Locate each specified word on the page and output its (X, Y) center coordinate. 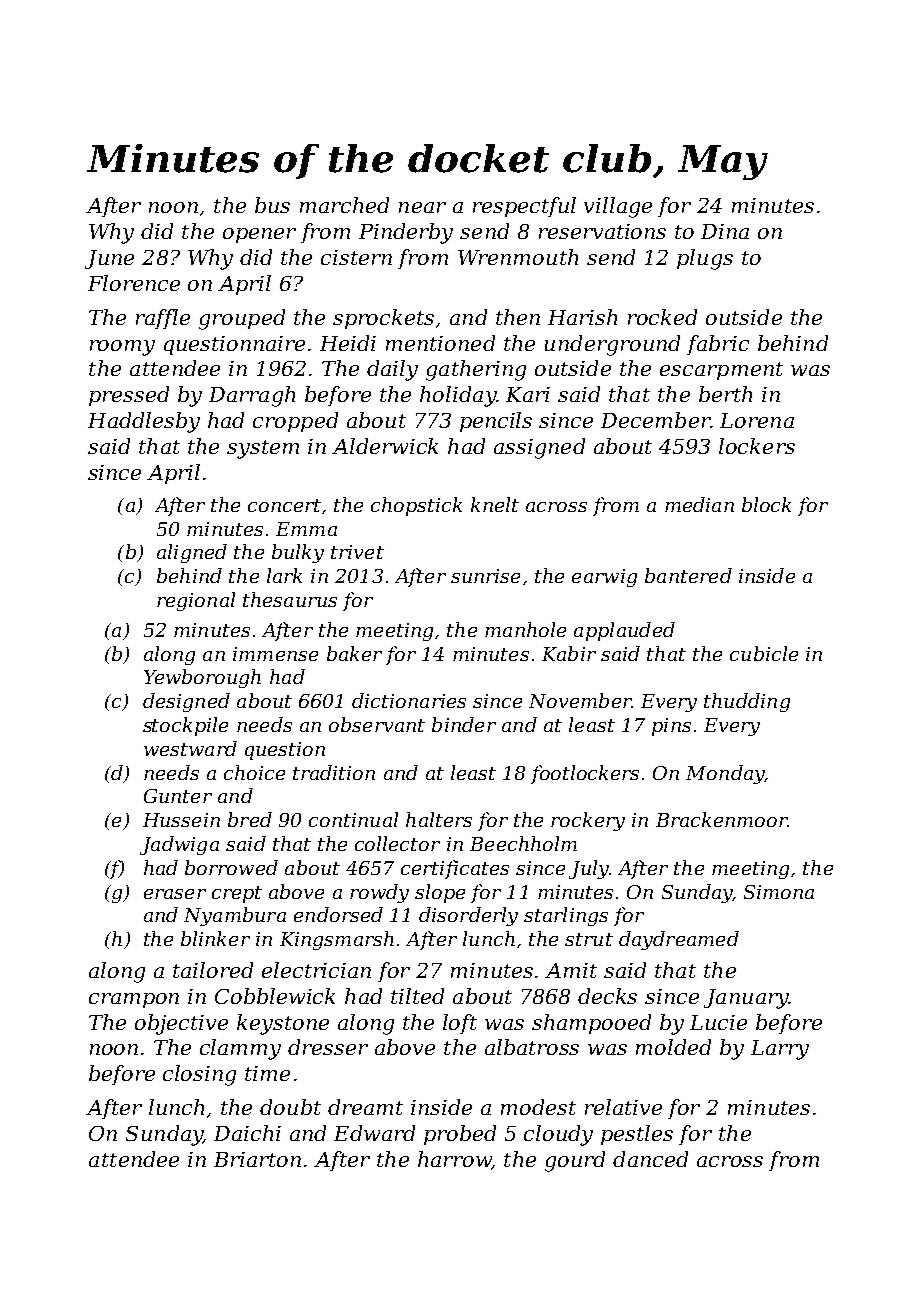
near (422, 207)
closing (199, 1075)
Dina (725, 231)
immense (275, 654)
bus (272, 205)
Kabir (569, 653)
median (699, 504)
